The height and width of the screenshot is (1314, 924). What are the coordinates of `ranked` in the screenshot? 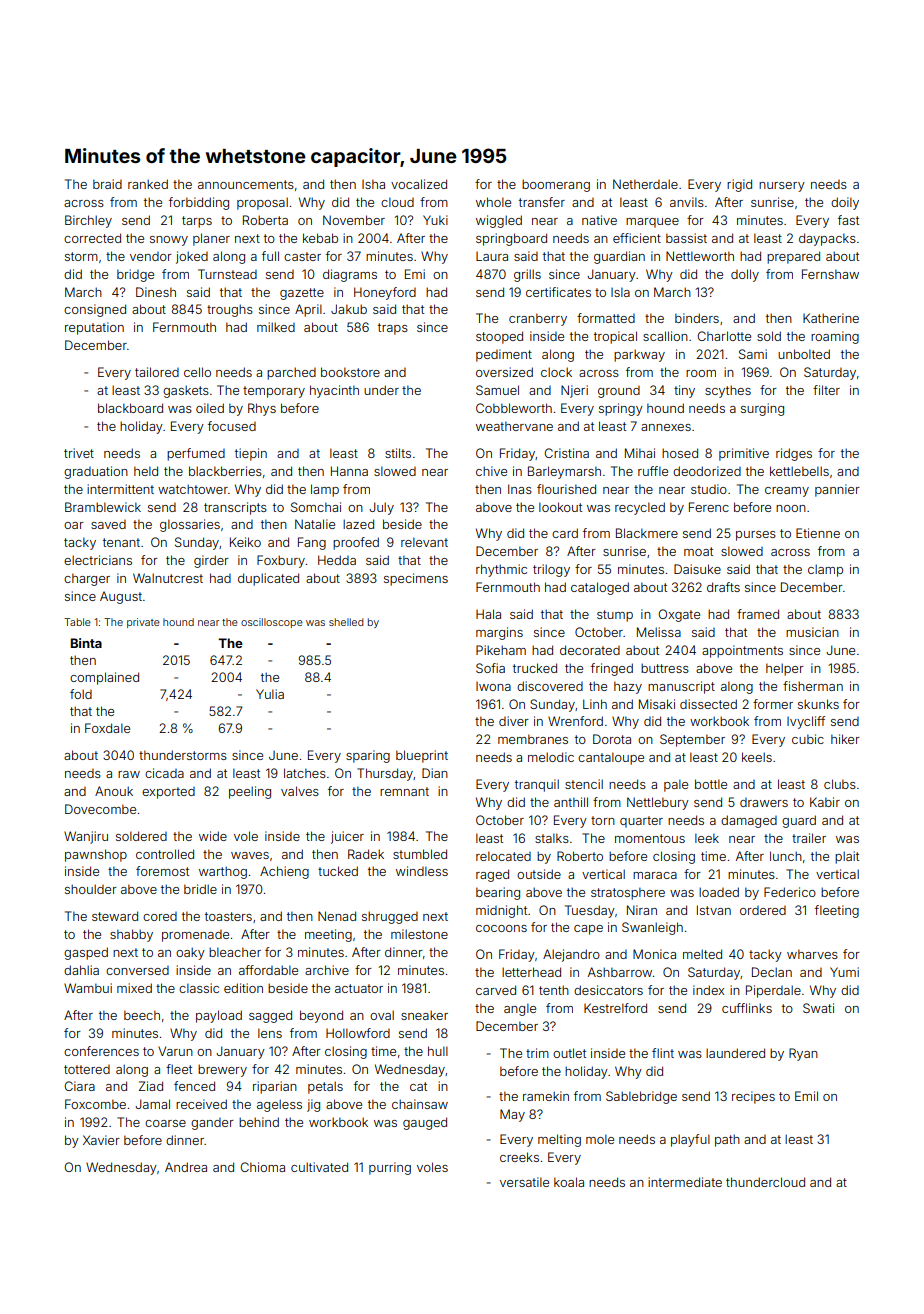 It's located at (148, 184).
